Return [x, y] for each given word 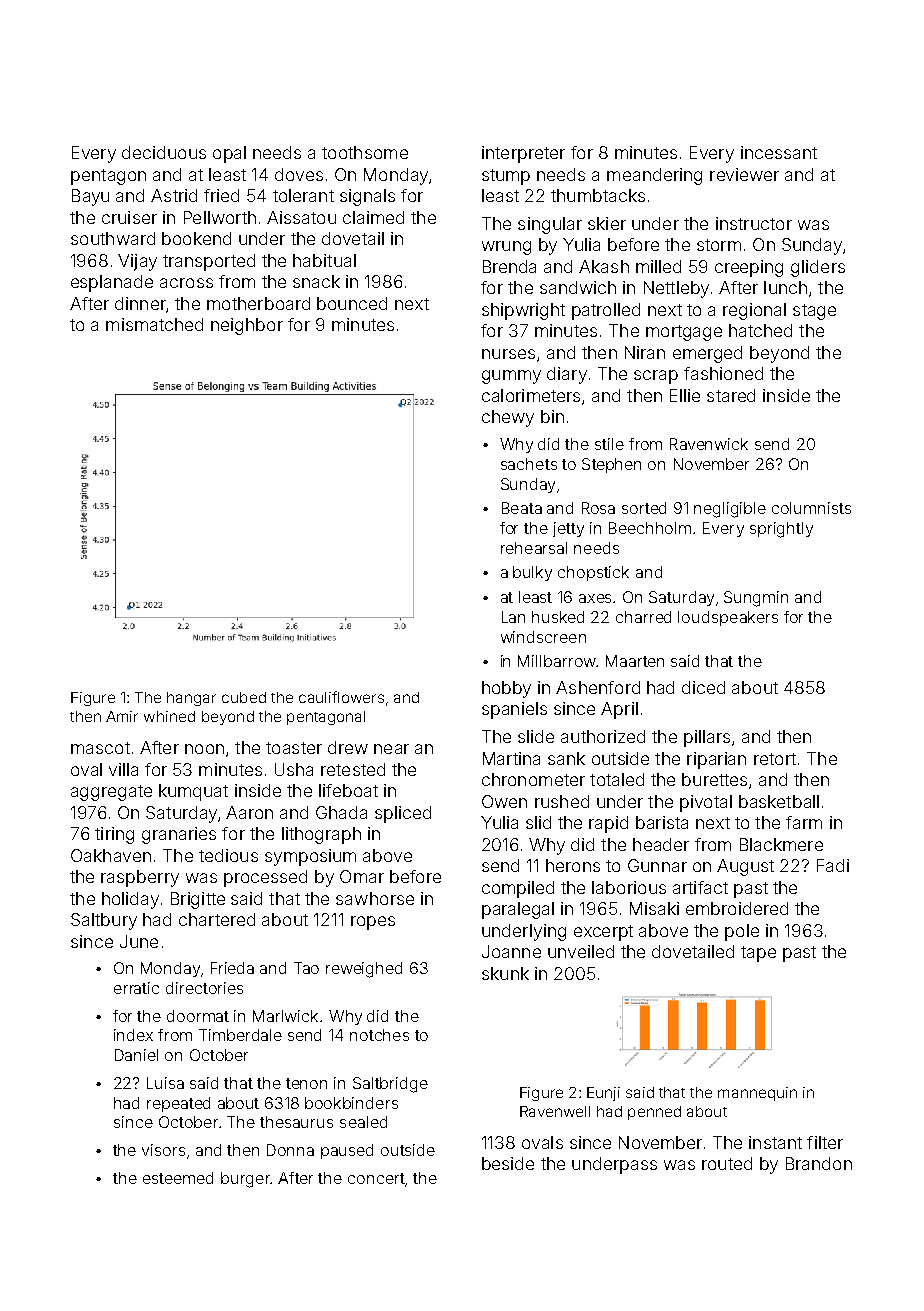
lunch [785, 287]
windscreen [543, 637]
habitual [324, 260]
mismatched [154, 324]
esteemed [178, 1178]
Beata [522, 508]
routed [727, 1163]
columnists [811, 508]
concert [376, 1178]
